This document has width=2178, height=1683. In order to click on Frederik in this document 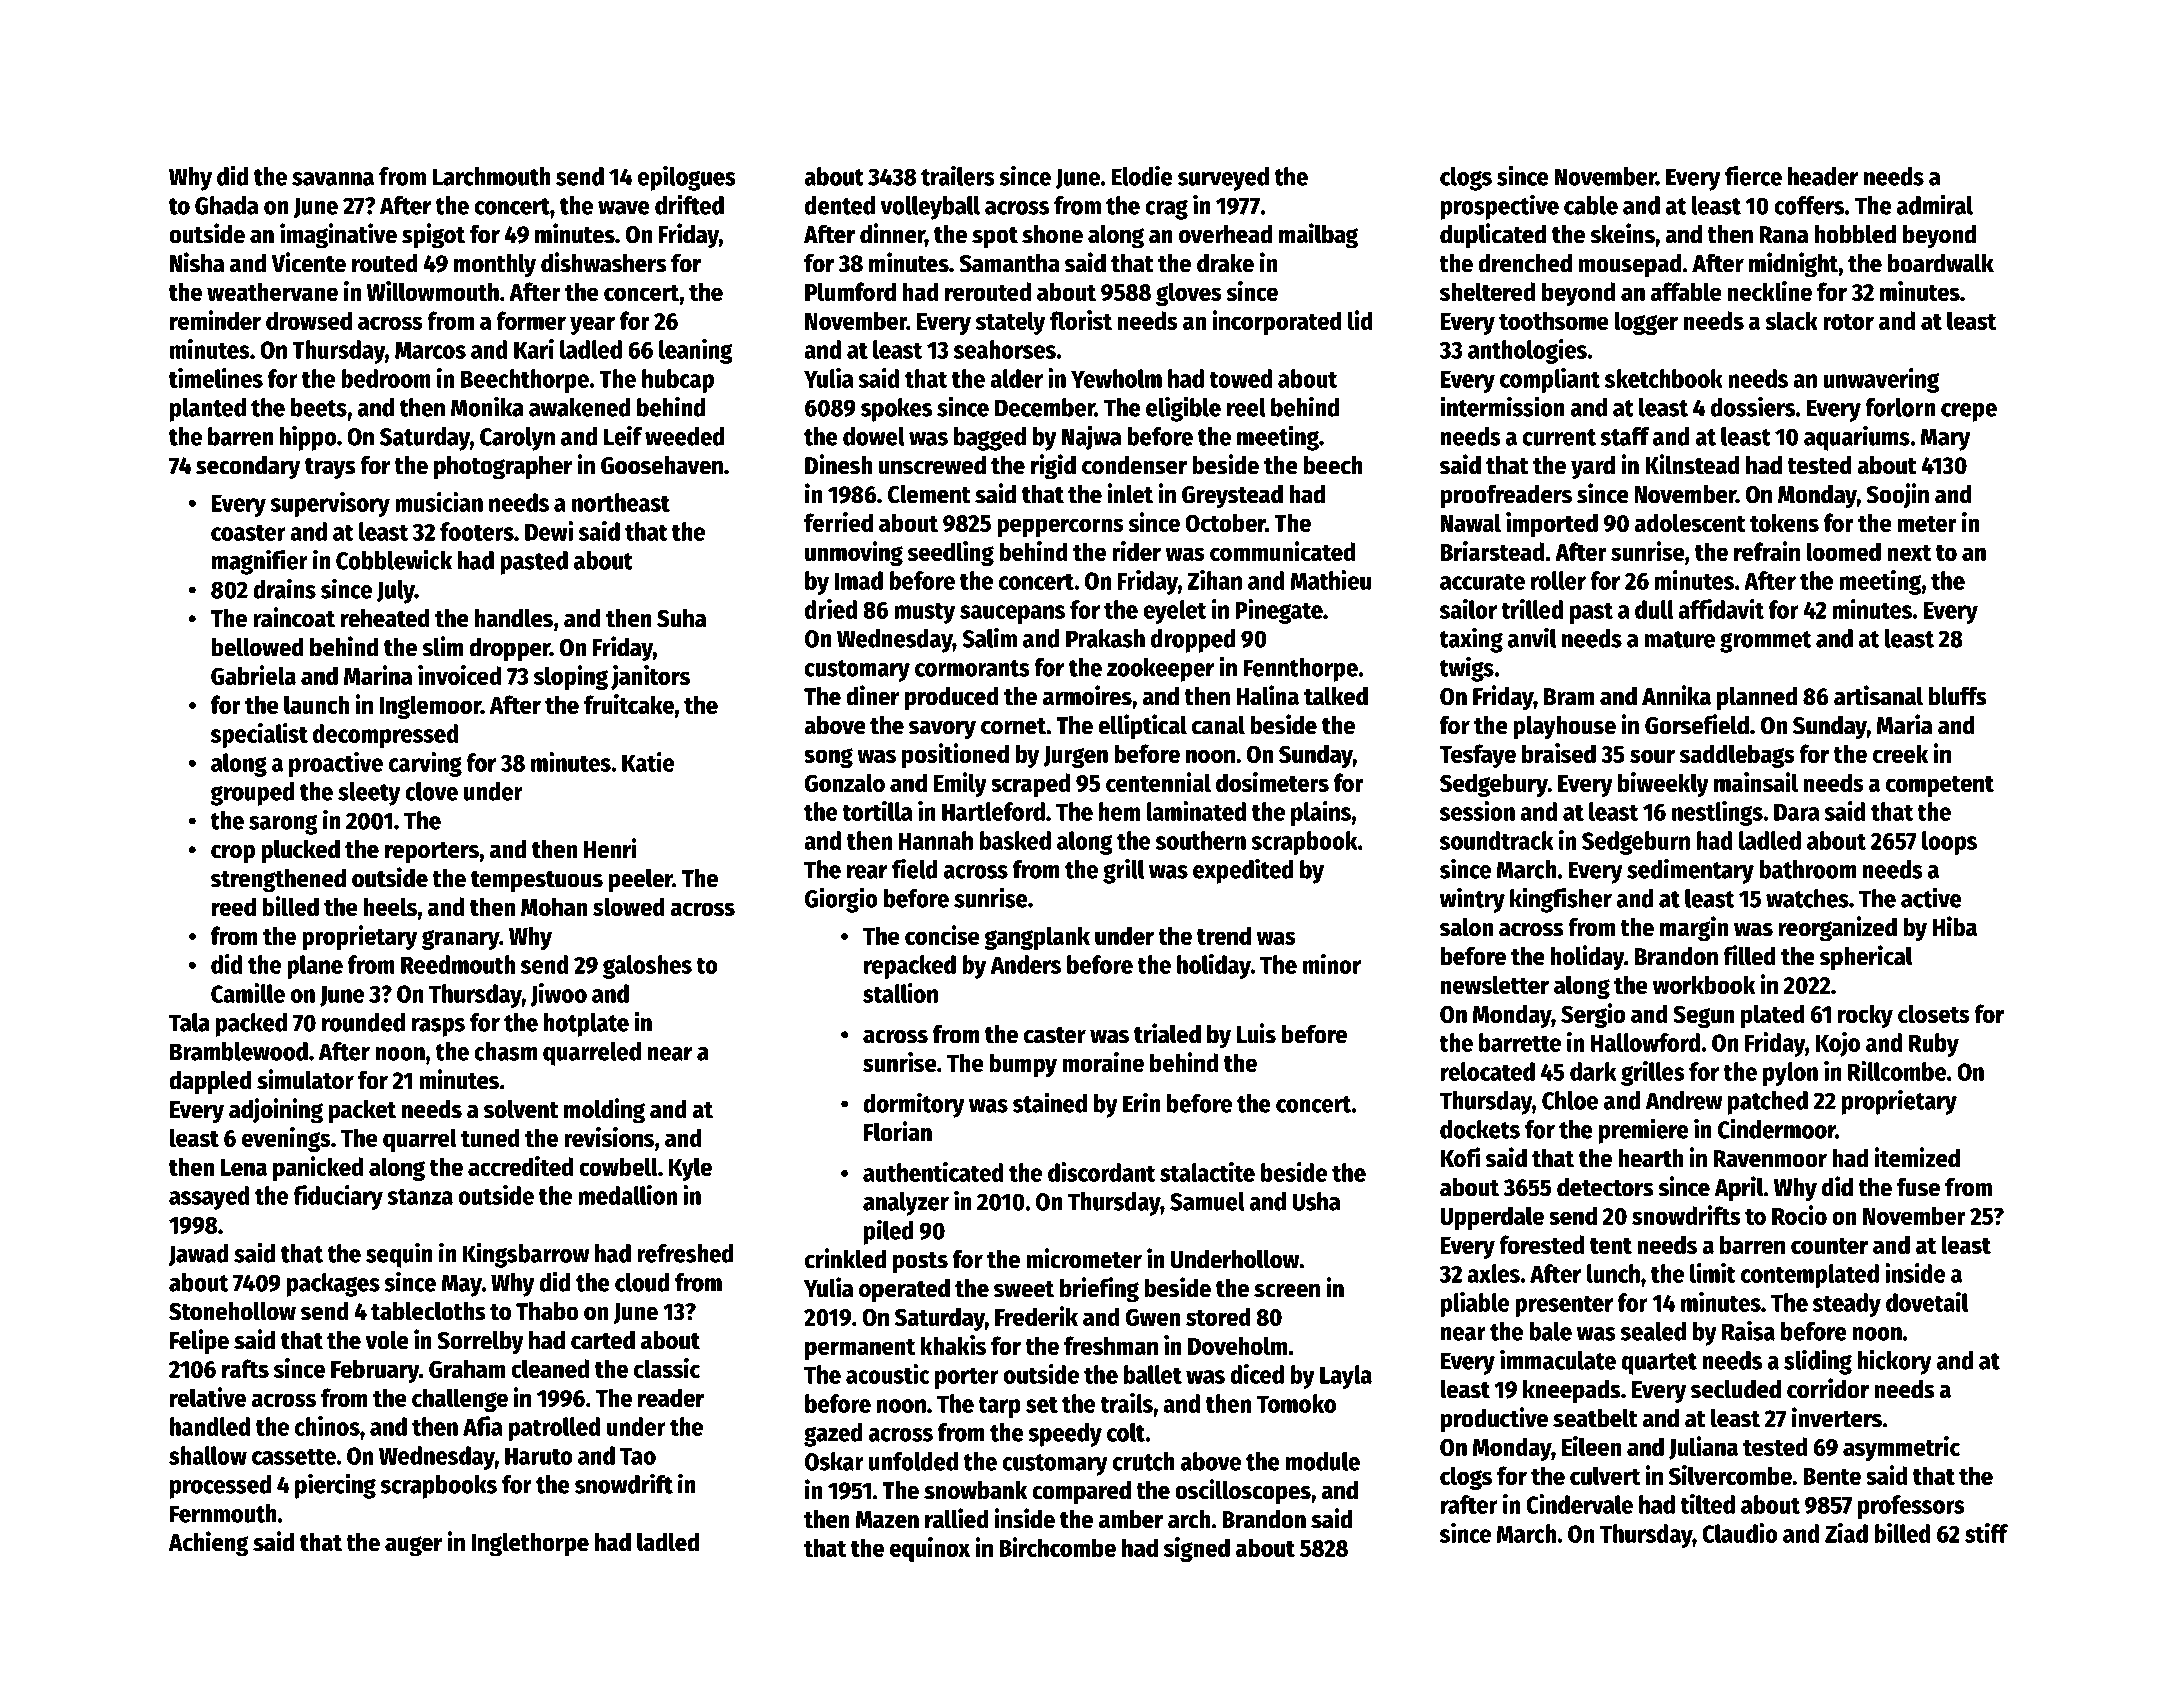, I will do `click(1036, 1316)`.
